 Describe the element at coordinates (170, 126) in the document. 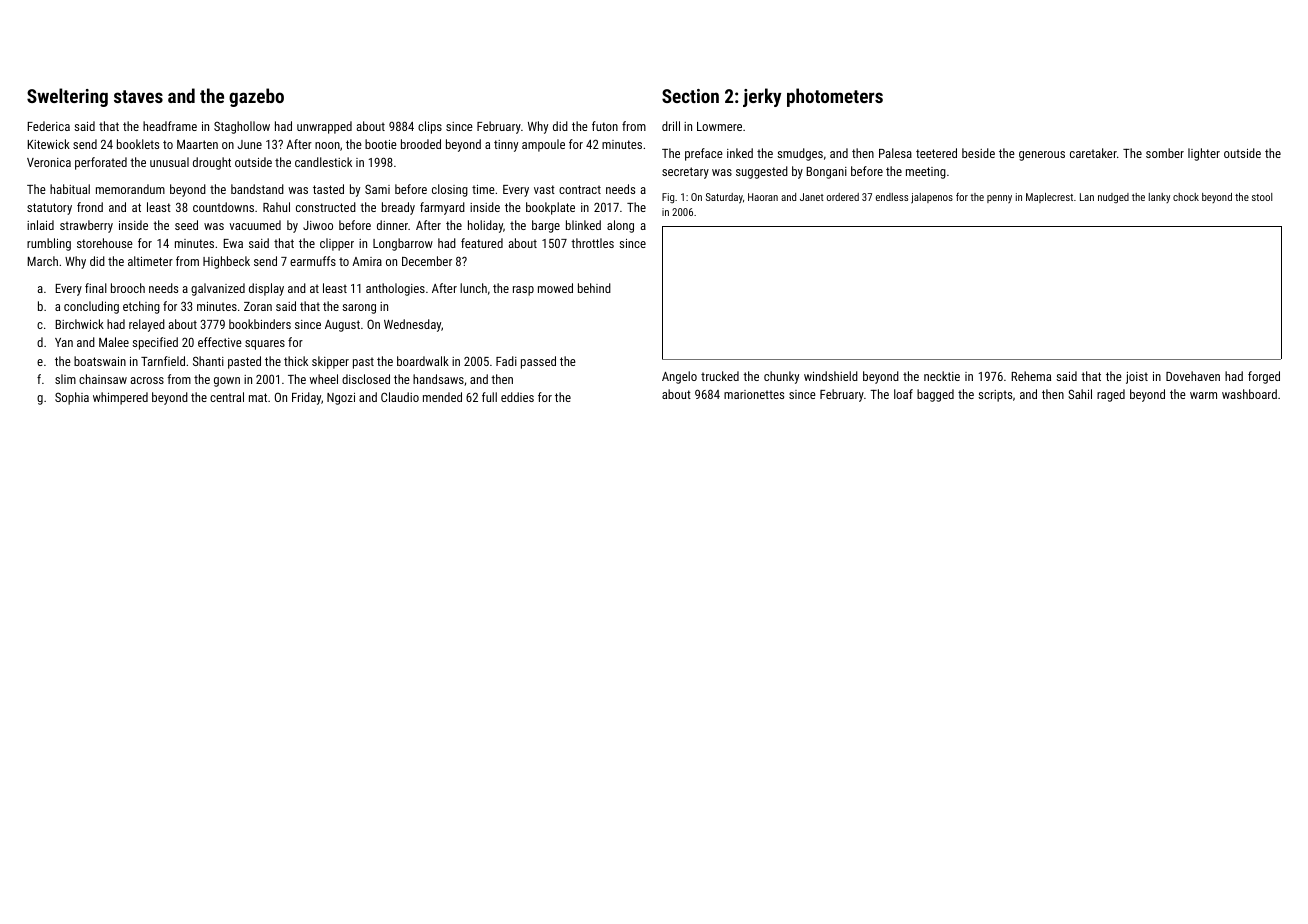

I see `headframe` at that location.
